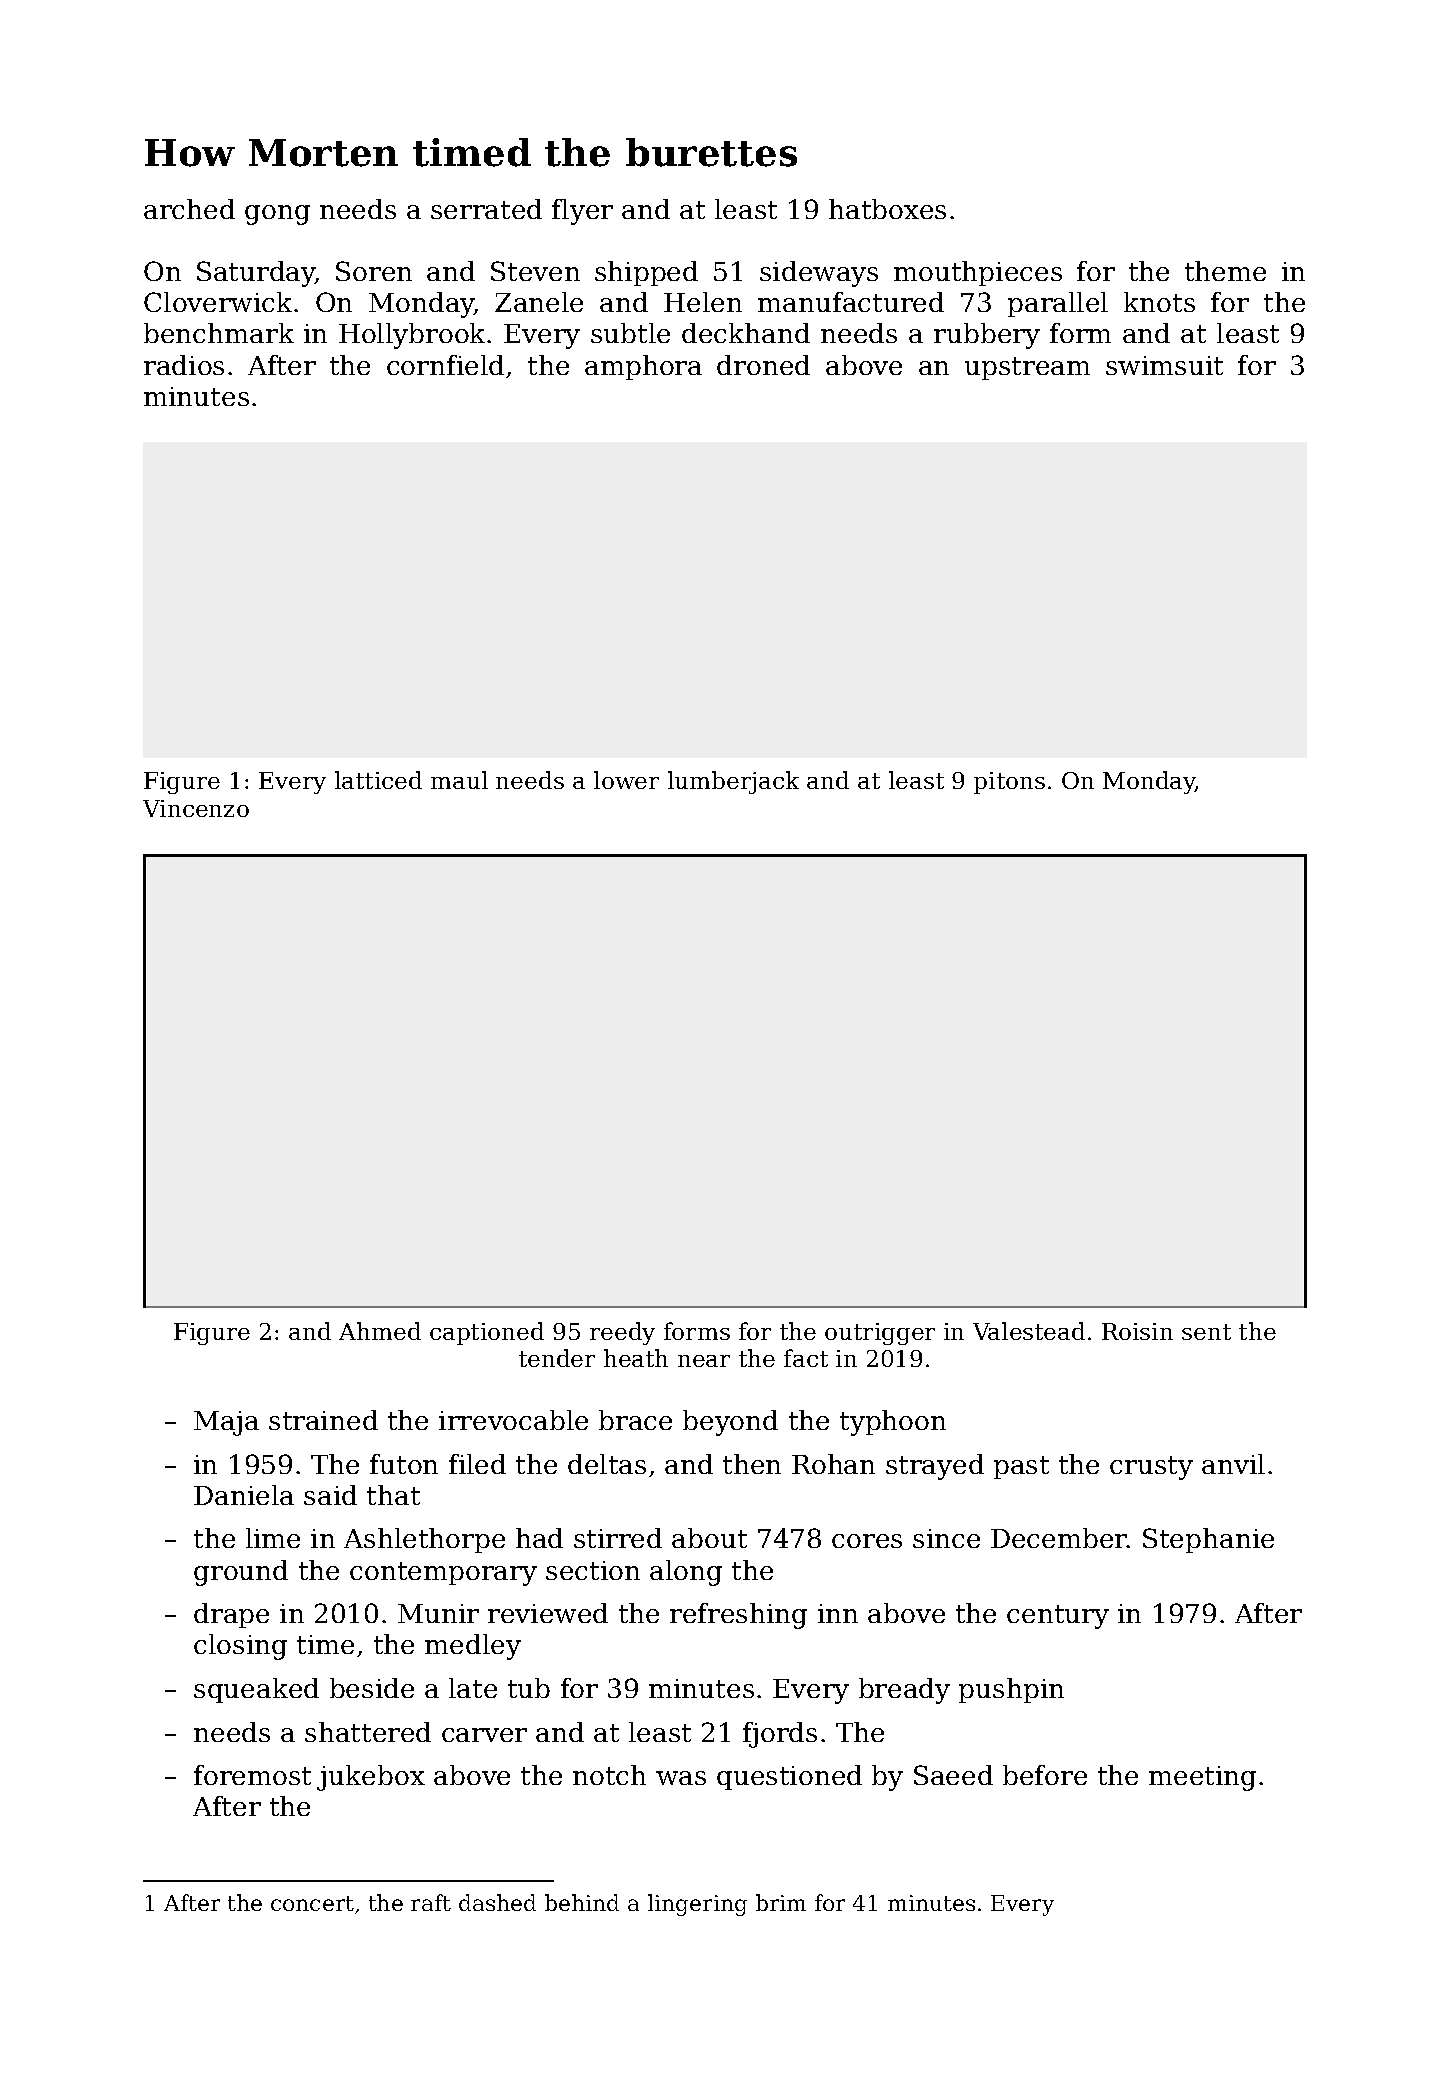  Describe the element at coordinates (277, 215) in the screenshot. I see `gong` at that location.
